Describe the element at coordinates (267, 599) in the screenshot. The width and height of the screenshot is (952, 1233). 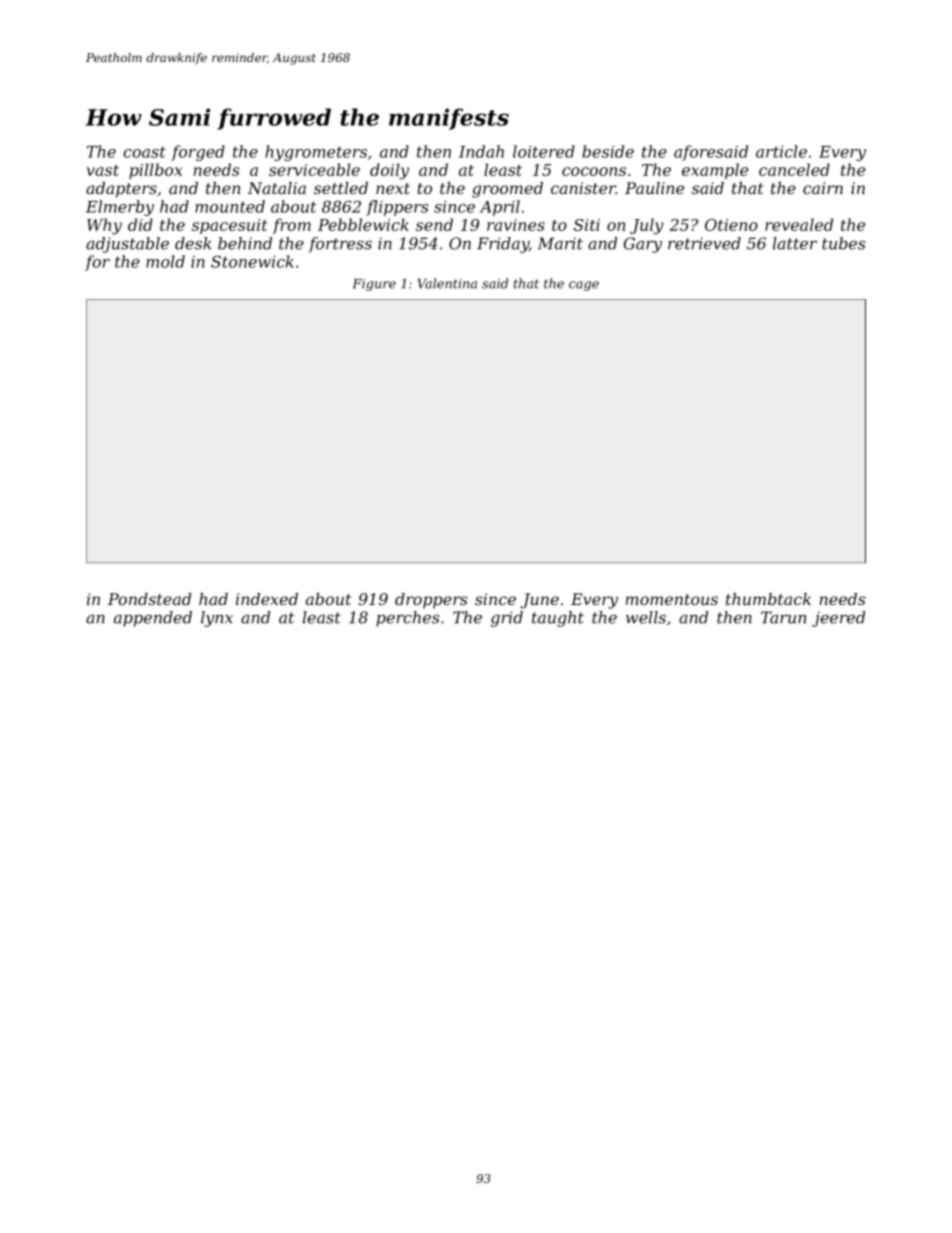
I see `indexed` at that location.
